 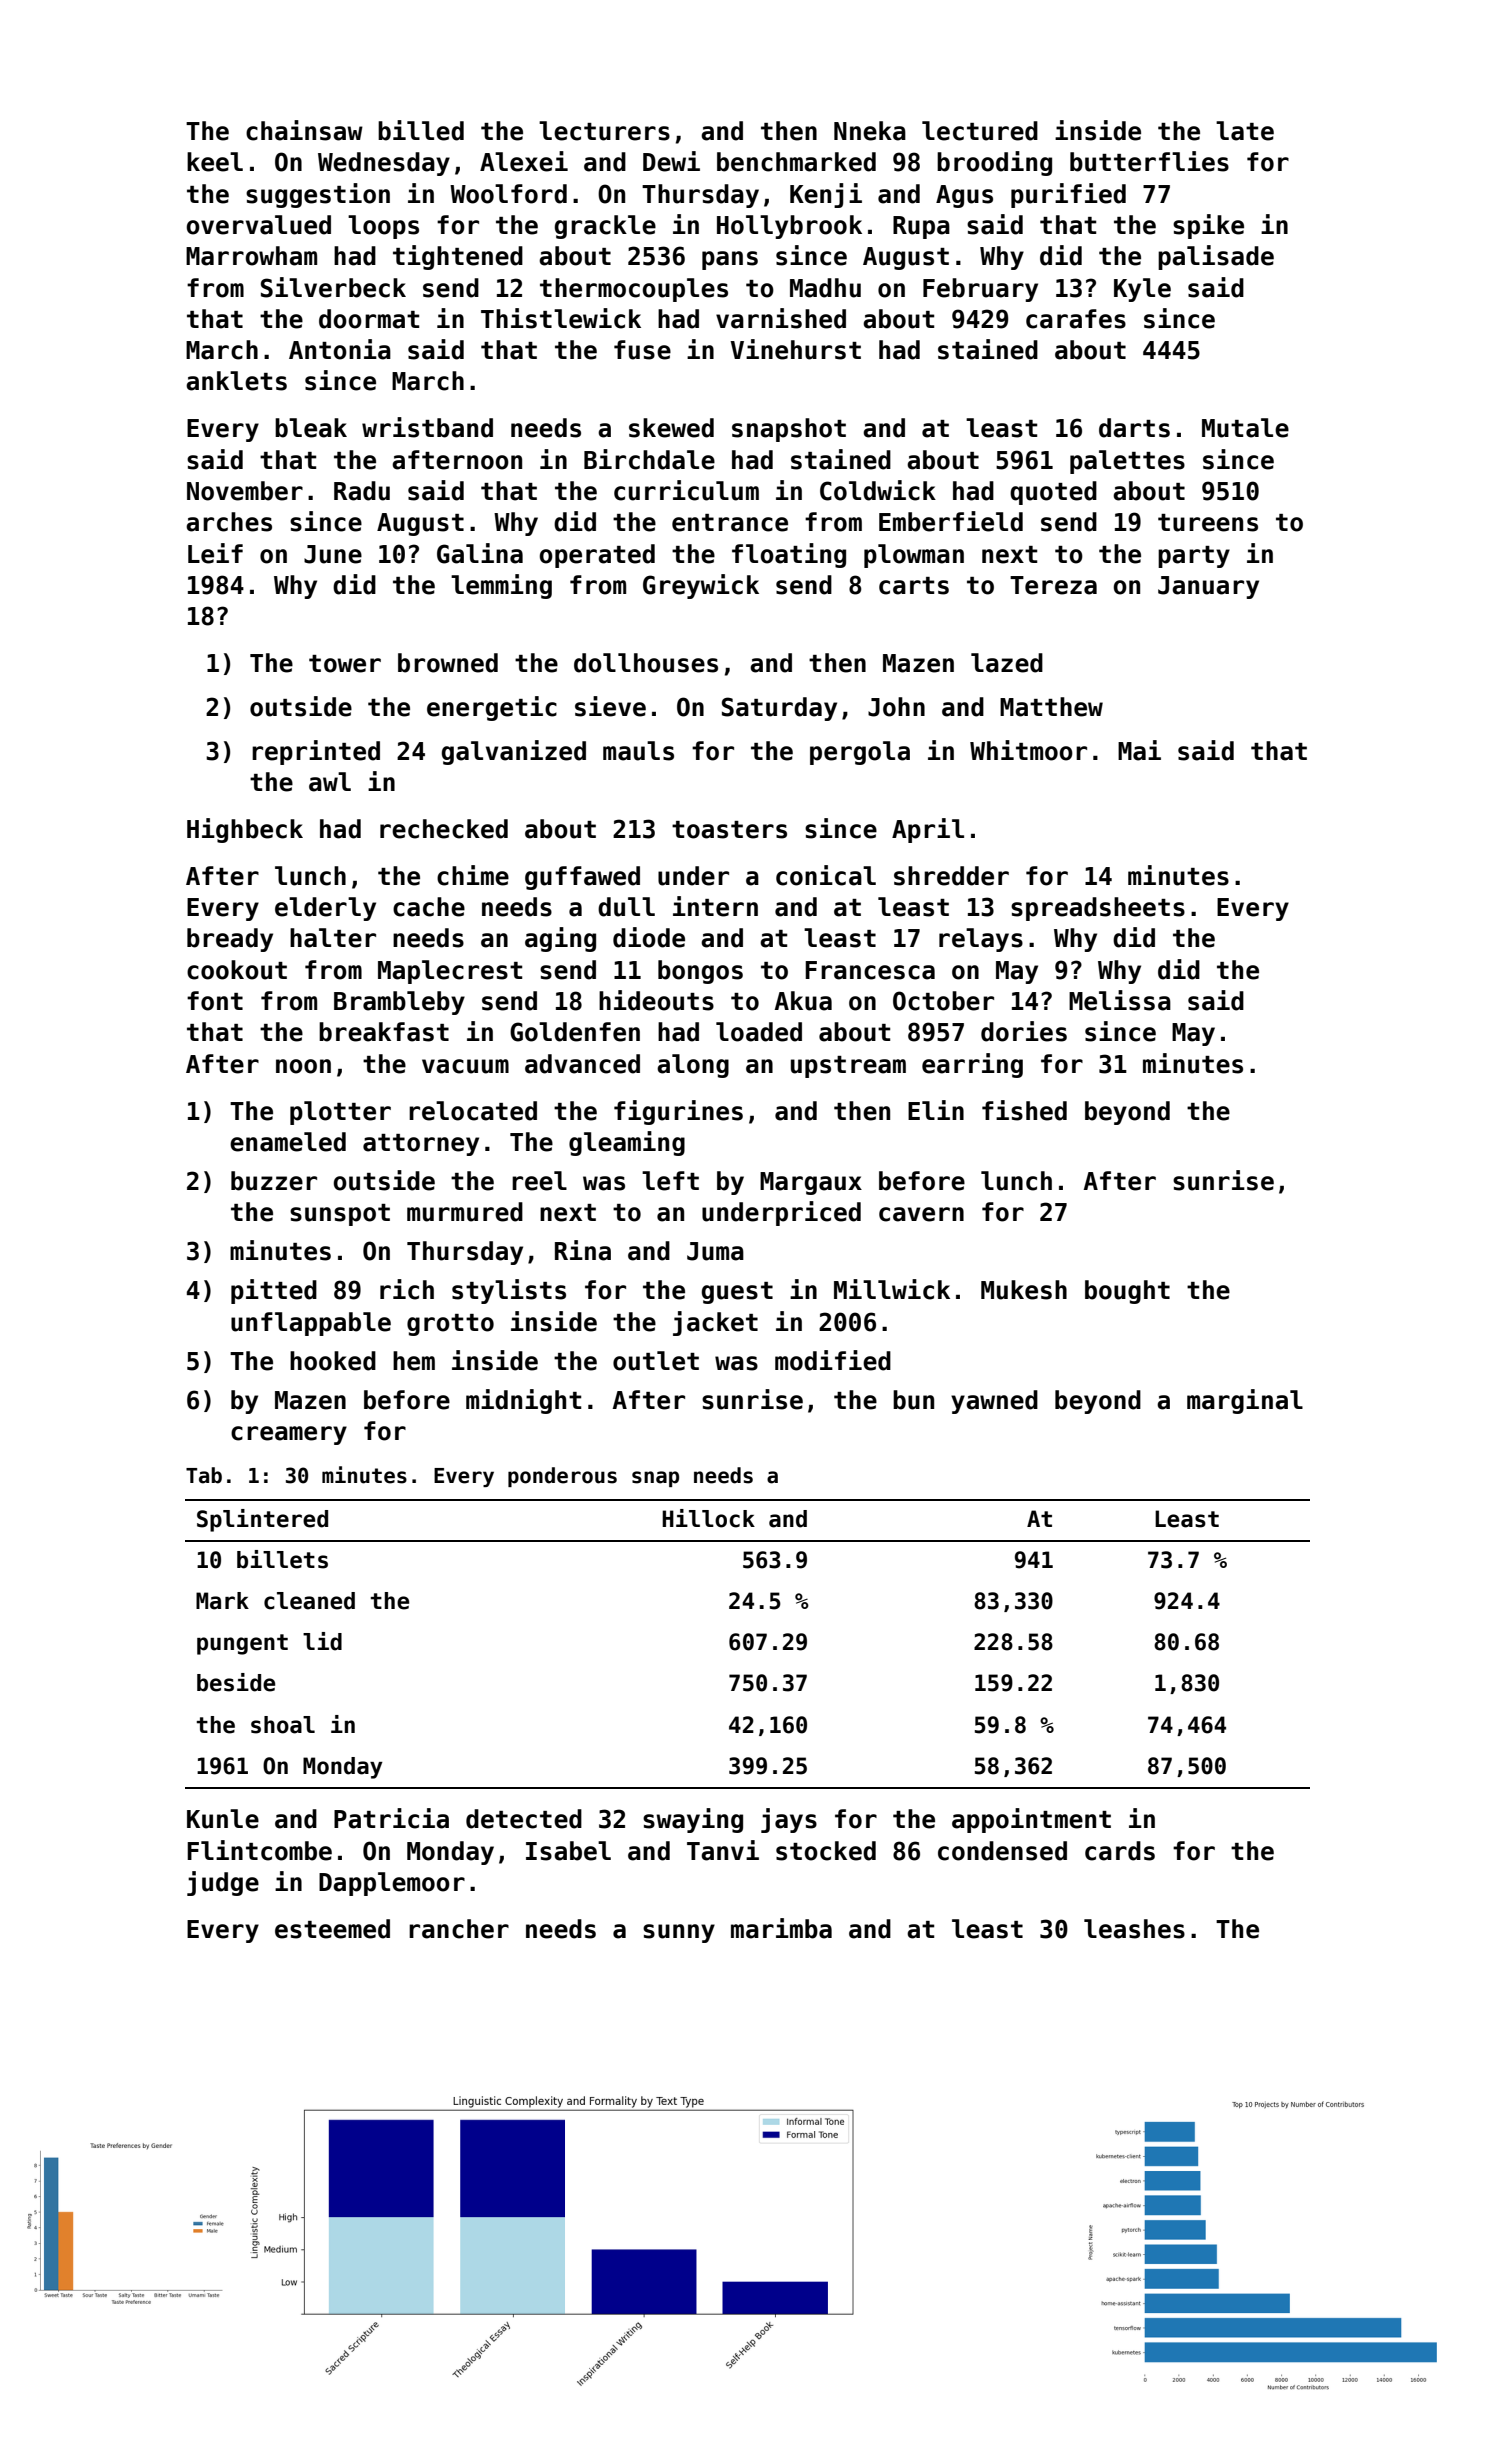 I want to click on breakfast, so click(x=384, y=1032).
